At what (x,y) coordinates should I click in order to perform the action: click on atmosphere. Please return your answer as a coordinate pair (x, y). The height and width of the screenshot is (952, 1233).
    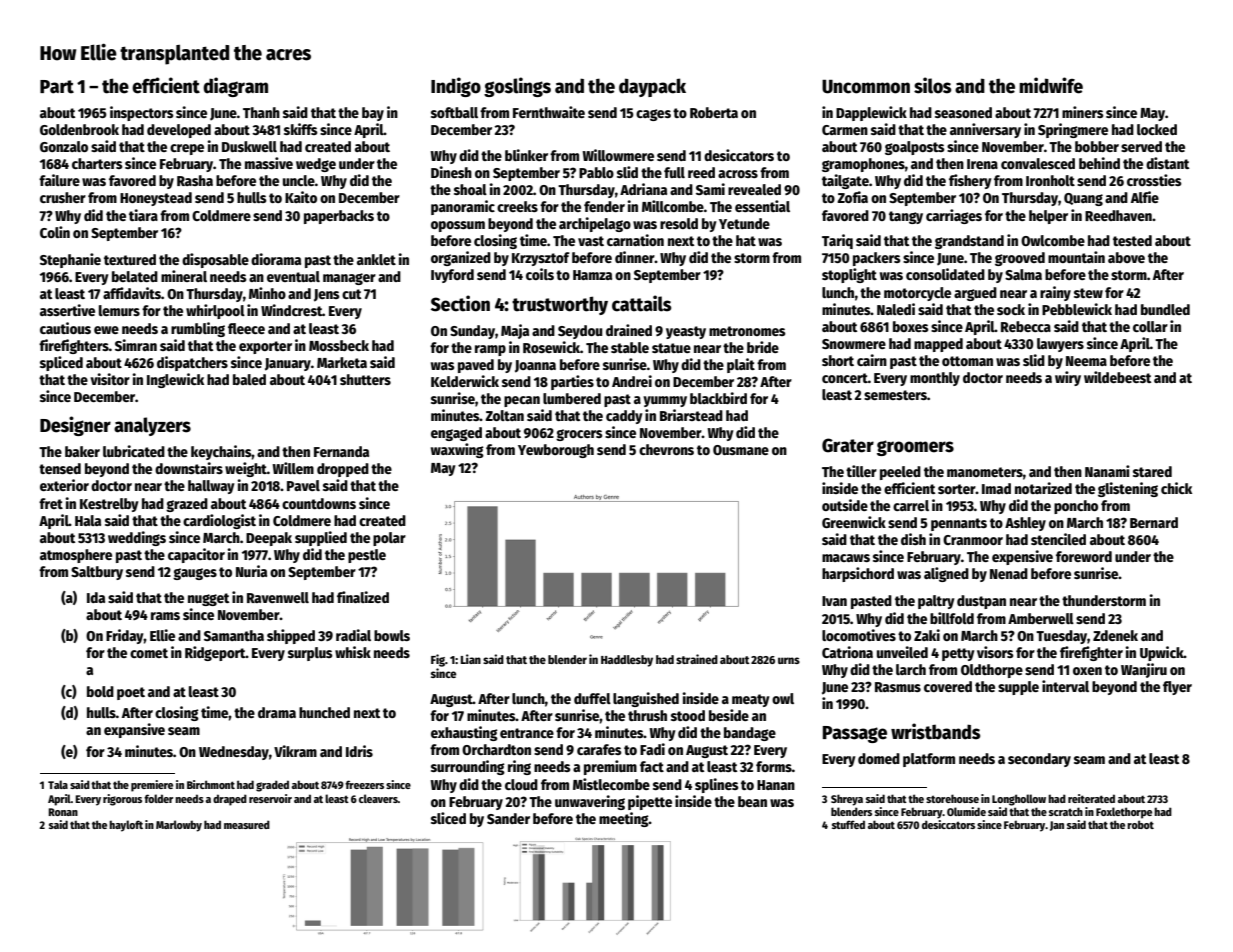
    Looking at the image, I should click on (76, 556).
